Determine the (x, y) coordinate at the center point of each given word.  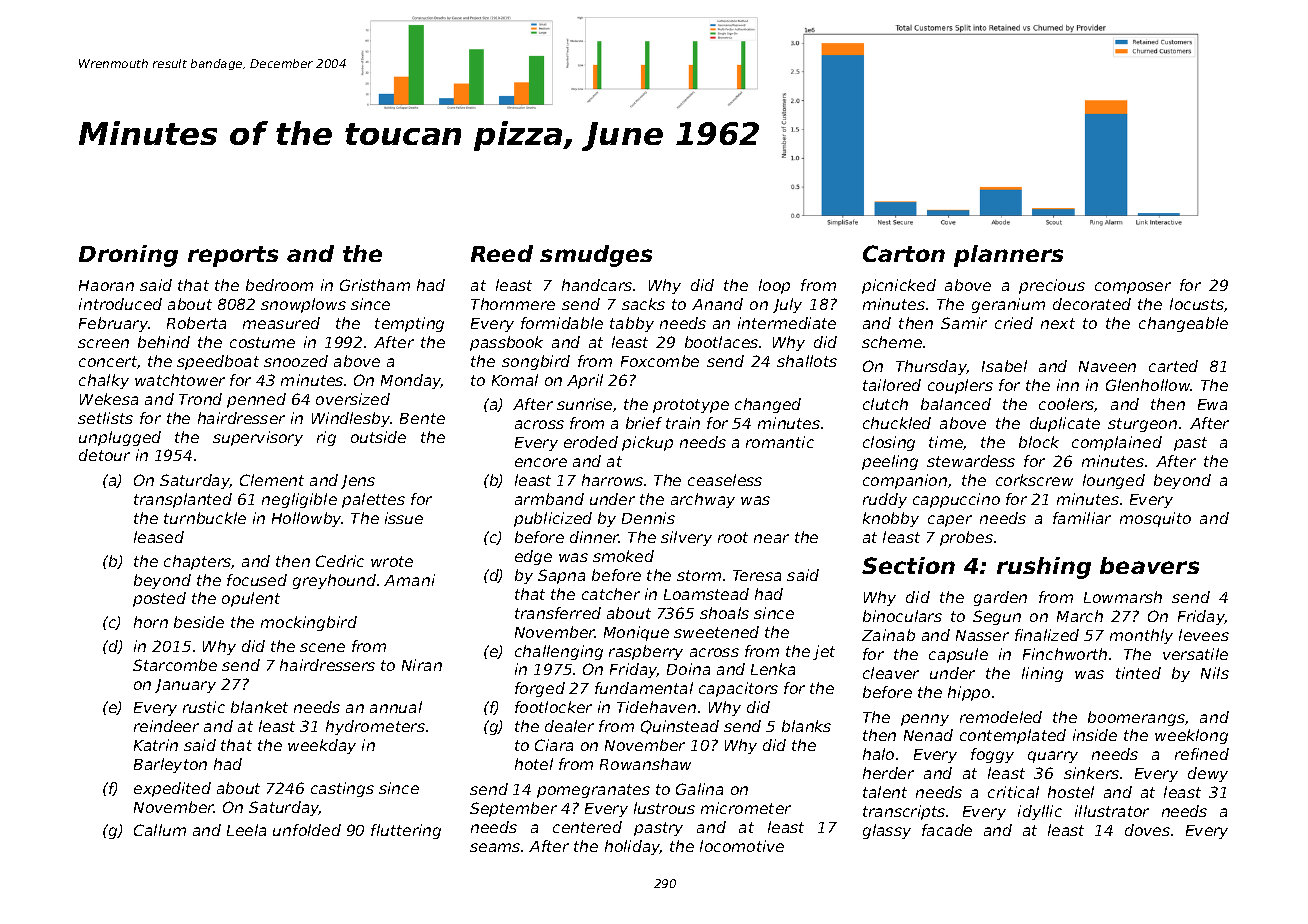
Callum (160, 830)
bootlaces (721, 342)
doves (1147, 830)
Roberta (196, 323)
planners (1008, 256)
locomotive (742, 846)
